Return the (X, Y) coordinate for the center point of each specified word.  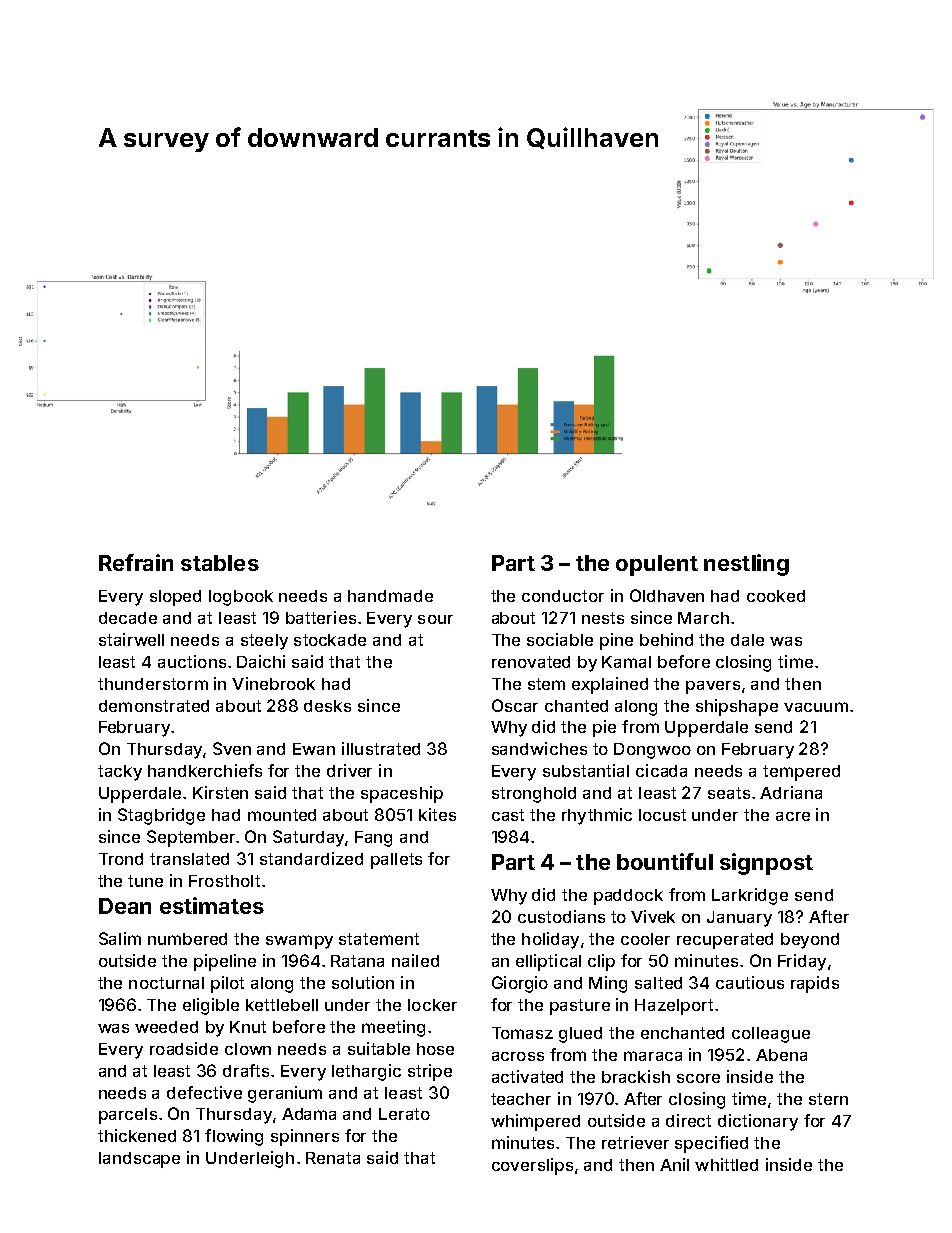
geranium (285, 1094)
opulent (657, 565)
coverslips (532, 1166)
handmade (390, 596)
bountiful (665, 861)
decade (128, 618)
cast (508, 815)
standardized (311, 858)
